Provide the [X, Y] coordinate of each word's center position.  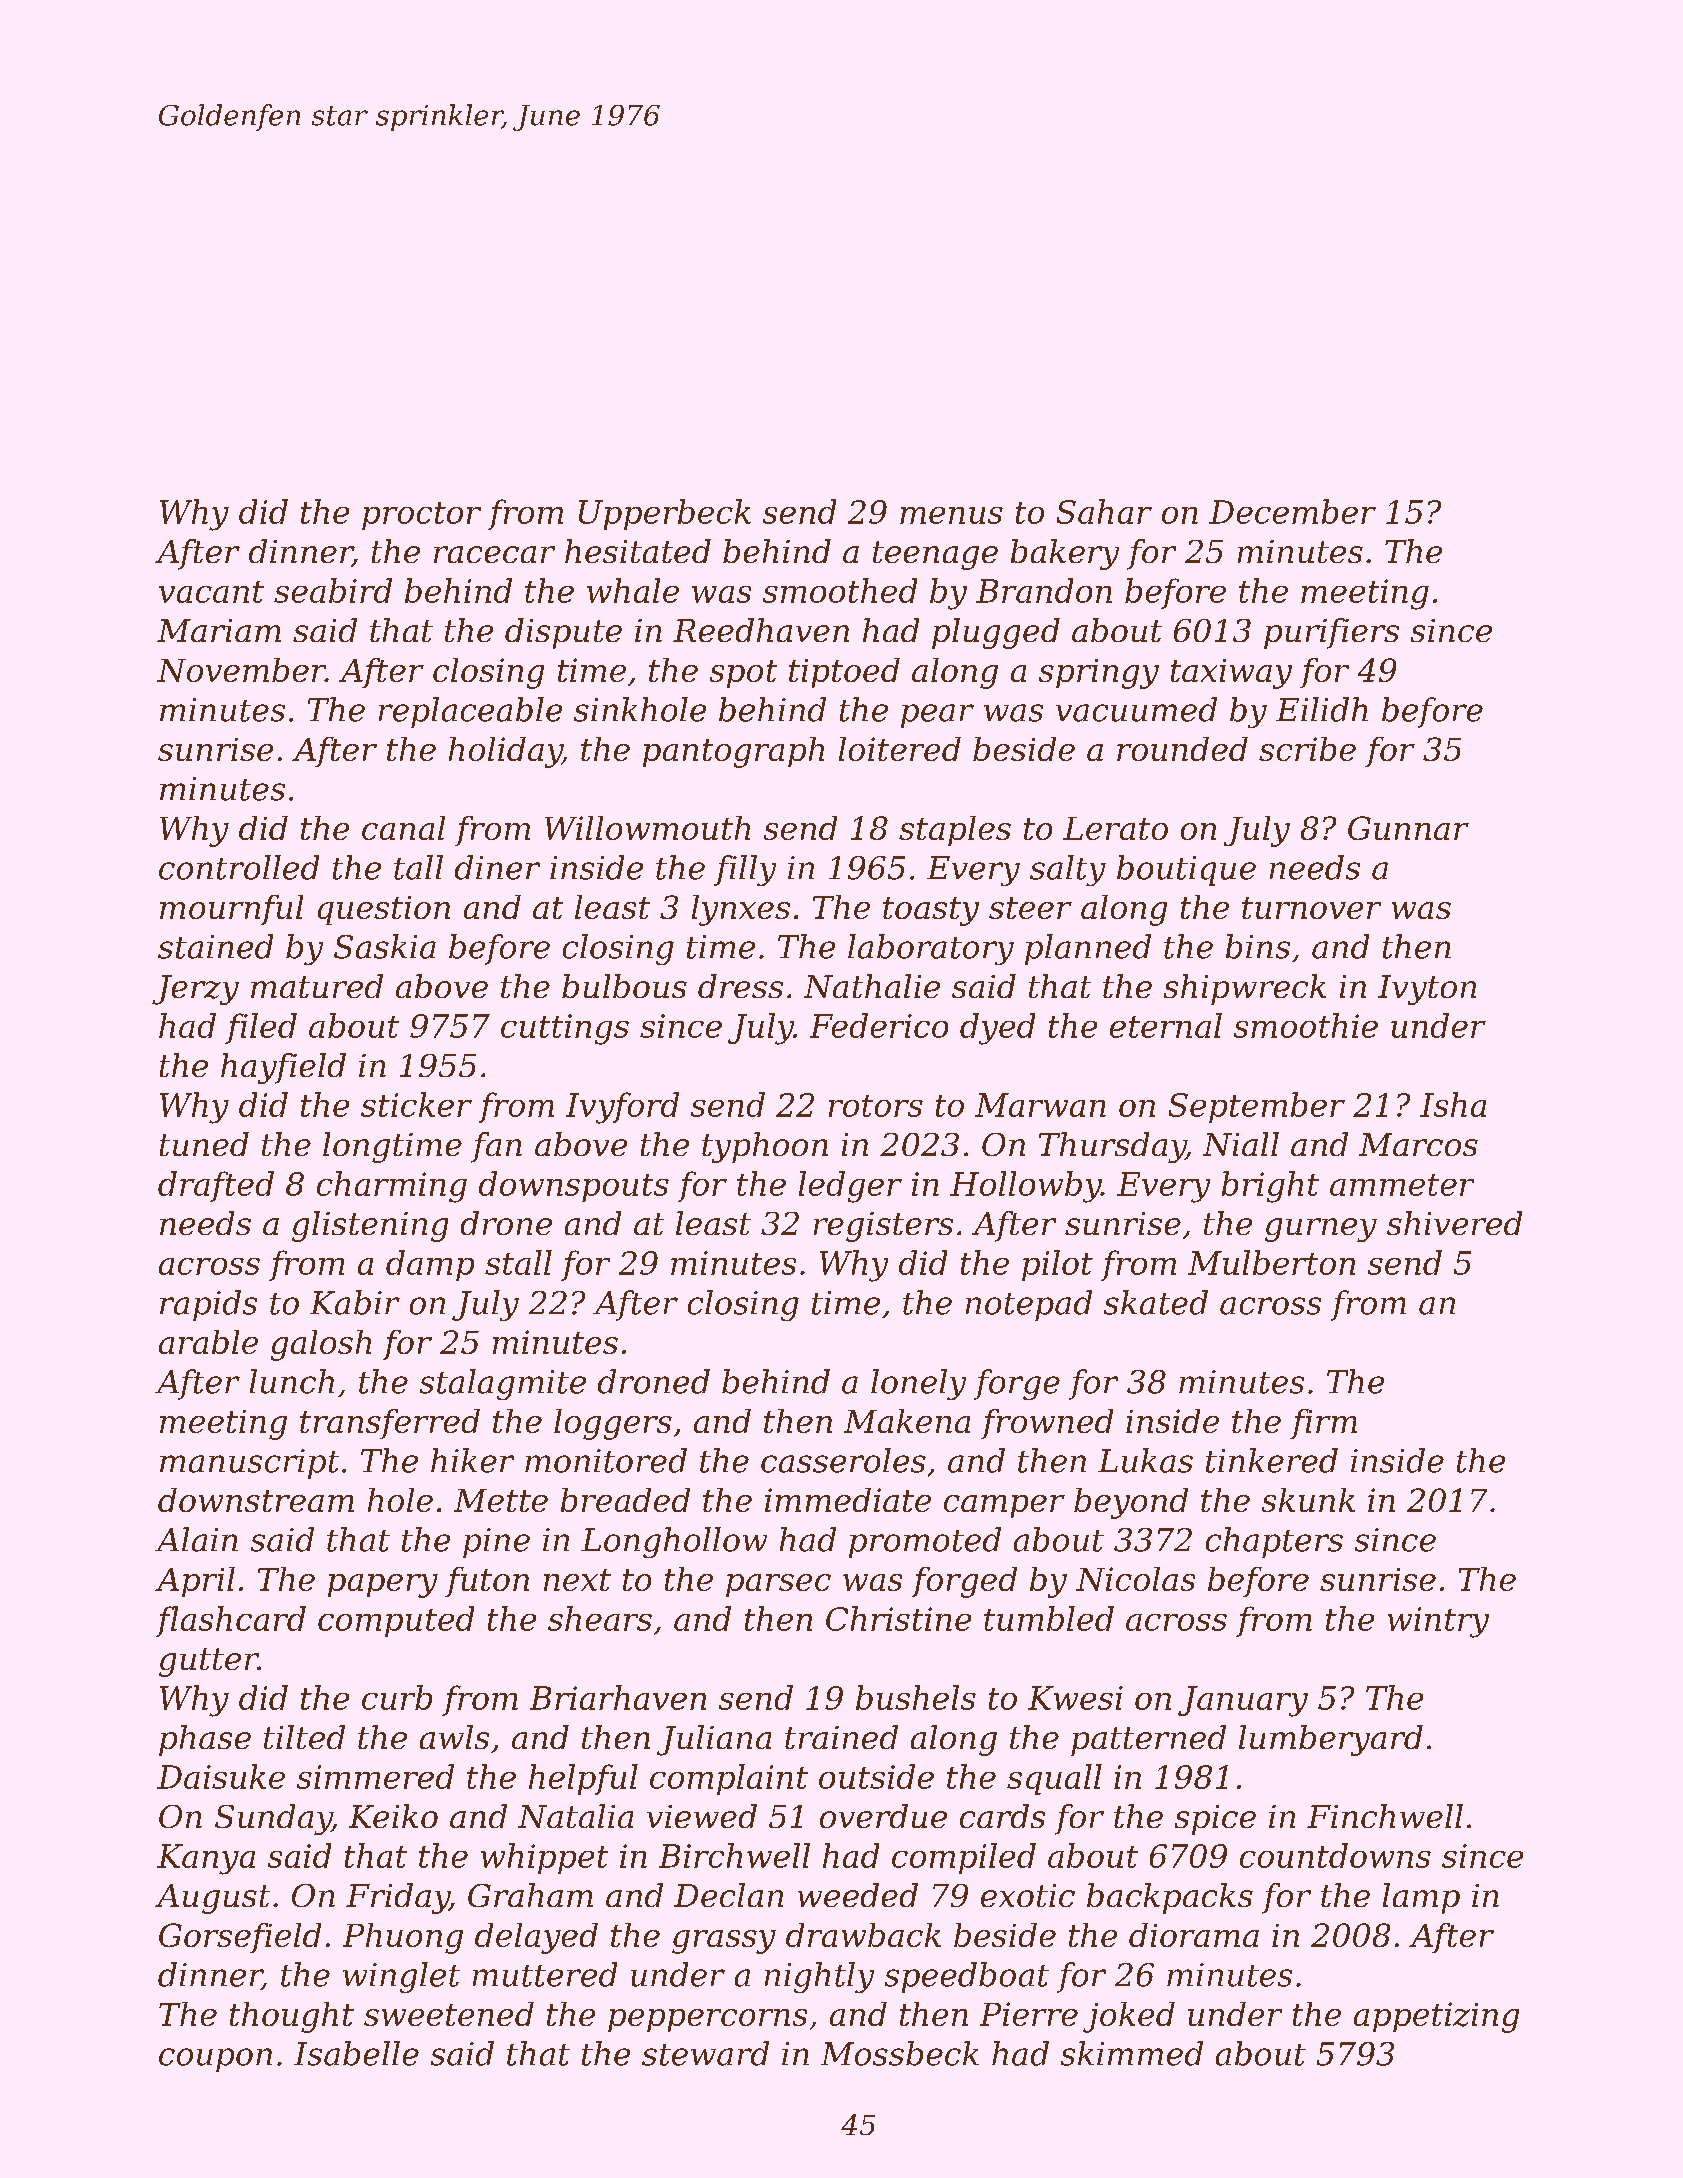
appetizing [1436, 2017]
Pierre [1029, 2014]
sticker [416, 1104]
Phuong [403, 1938]
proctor [421, 516]
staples [955, 831]
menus [951, 515]
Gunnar [1408, 828]
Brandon [1044, 590]
